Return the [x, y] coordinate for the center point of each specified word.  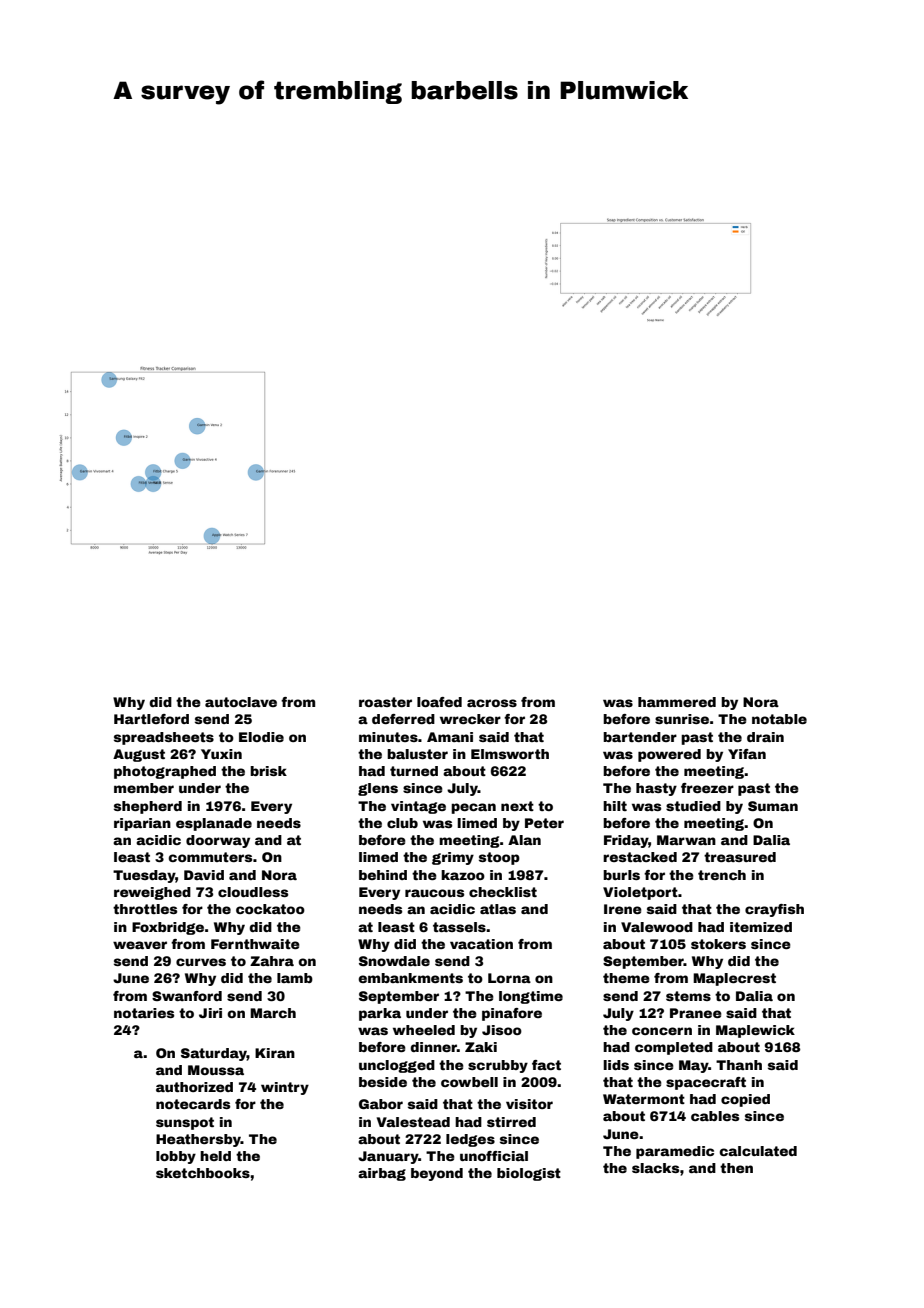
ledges [470, 1140]
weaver [140, 945]
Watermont [644, 1099]
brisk [268, 771]
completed [674, 1048]
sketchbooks [203, 1173]
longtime [531, 997]
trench [722, 875]
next [517, 806]
